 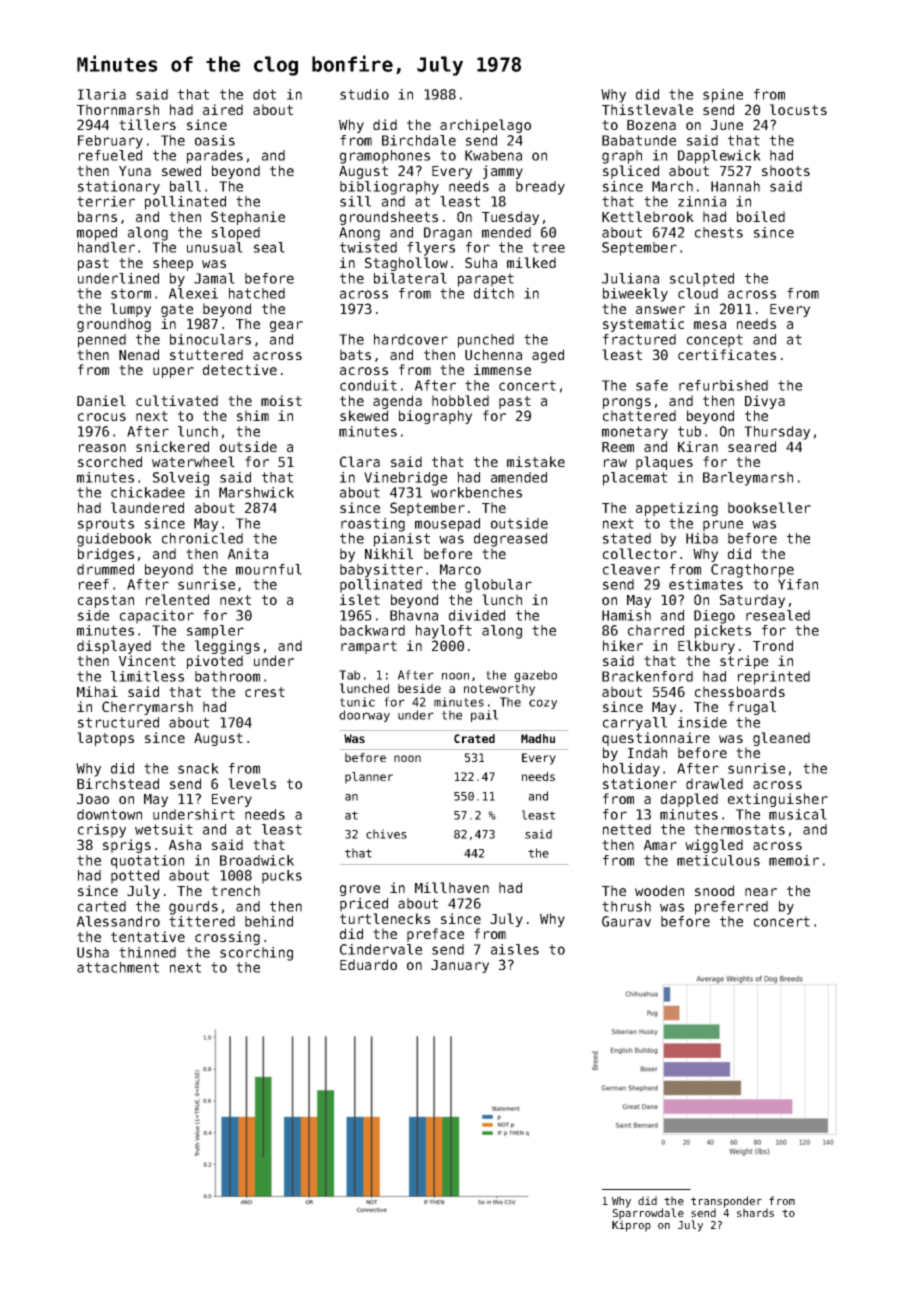 I want to click on Babatunde, so click(x=639, y=140).
